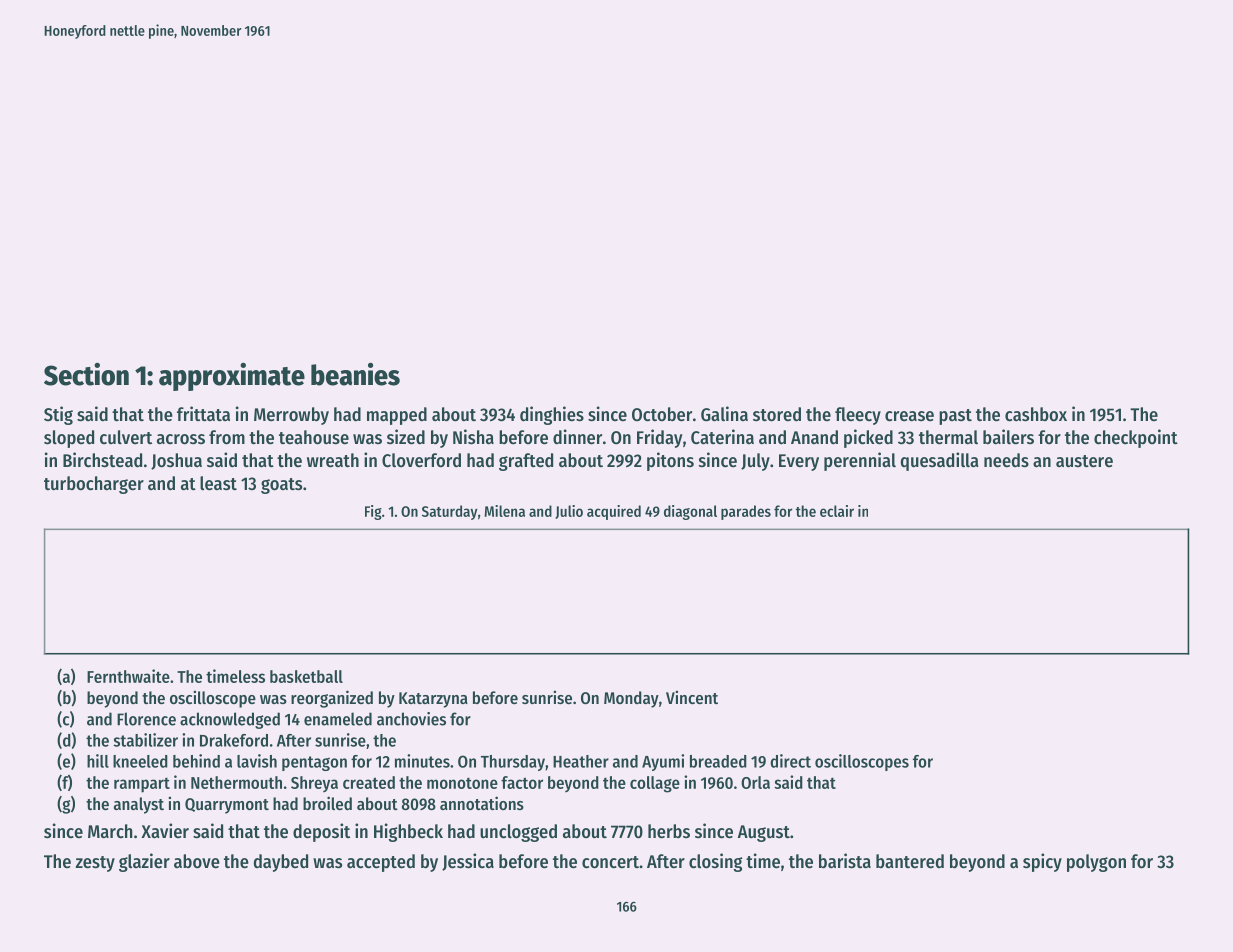 The height and width of the image is (952, 1233). I want to click on parades, so click(746, 512).
